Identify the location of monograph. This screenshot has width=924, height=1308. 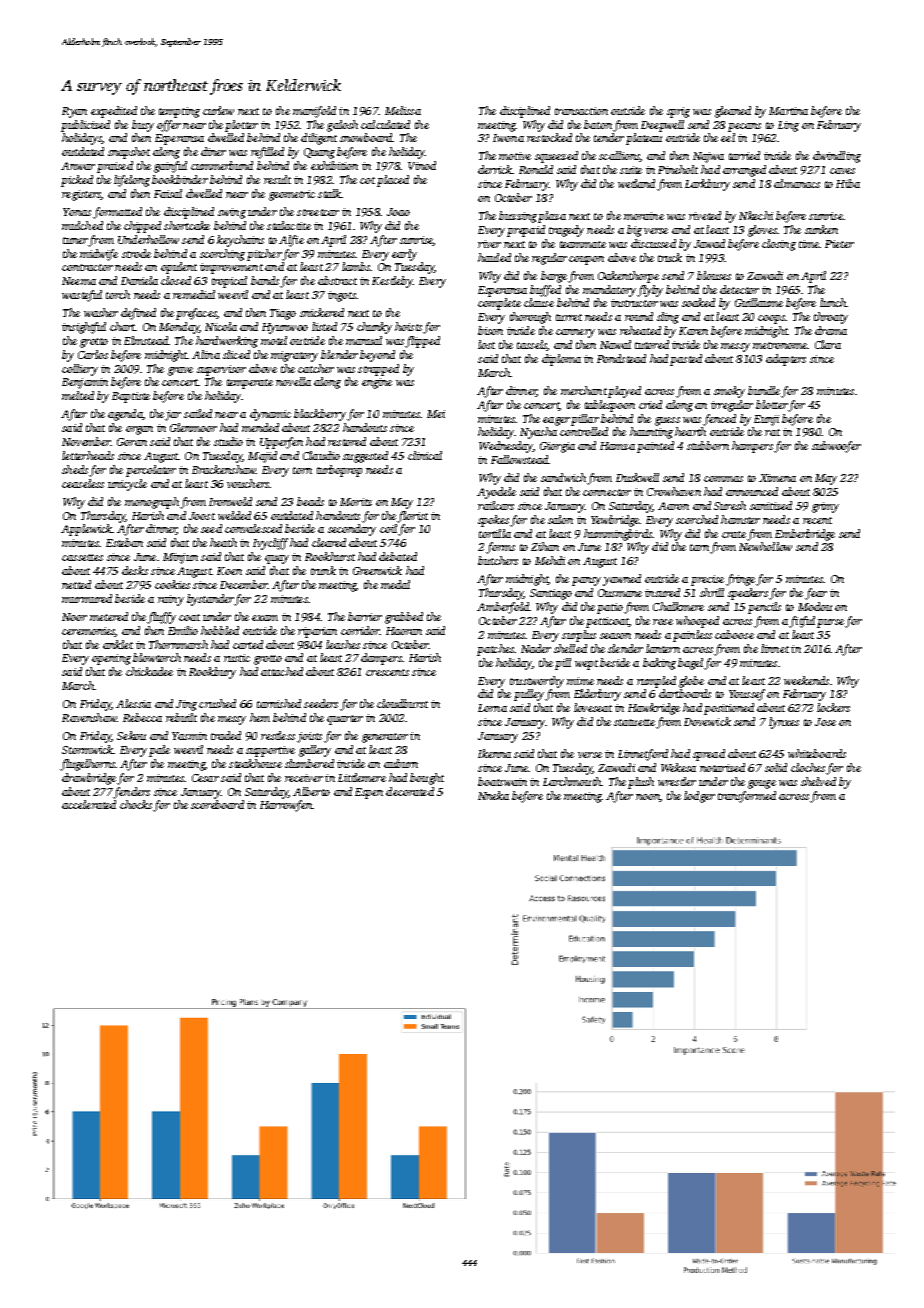
(152, 503).
